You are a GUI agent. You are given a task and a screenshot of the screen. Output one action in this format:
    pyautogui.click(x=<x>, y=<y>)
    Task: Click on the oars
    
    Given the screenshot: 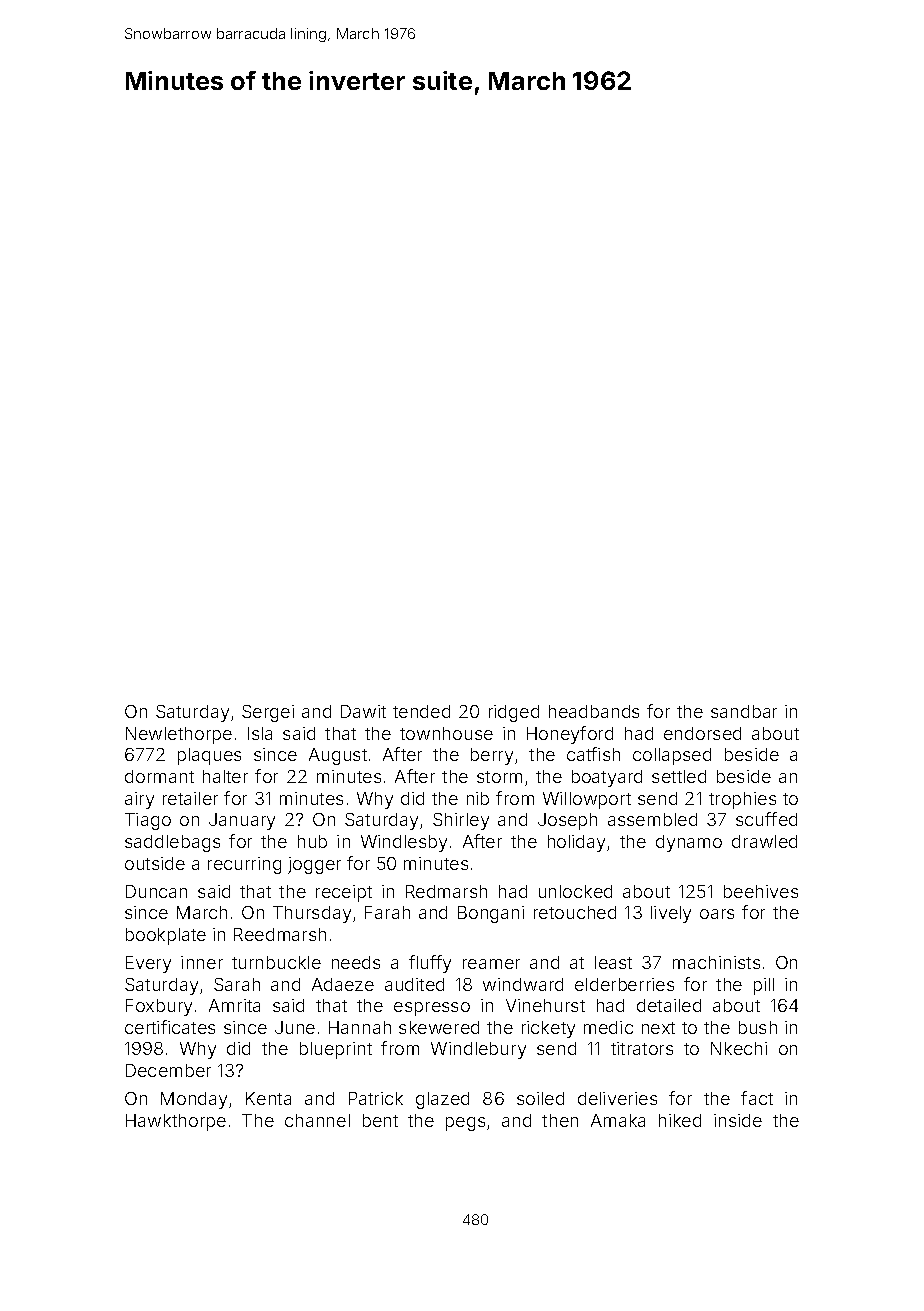 What is the action you would take?
    pyautogui.click(x=717, y=914)
